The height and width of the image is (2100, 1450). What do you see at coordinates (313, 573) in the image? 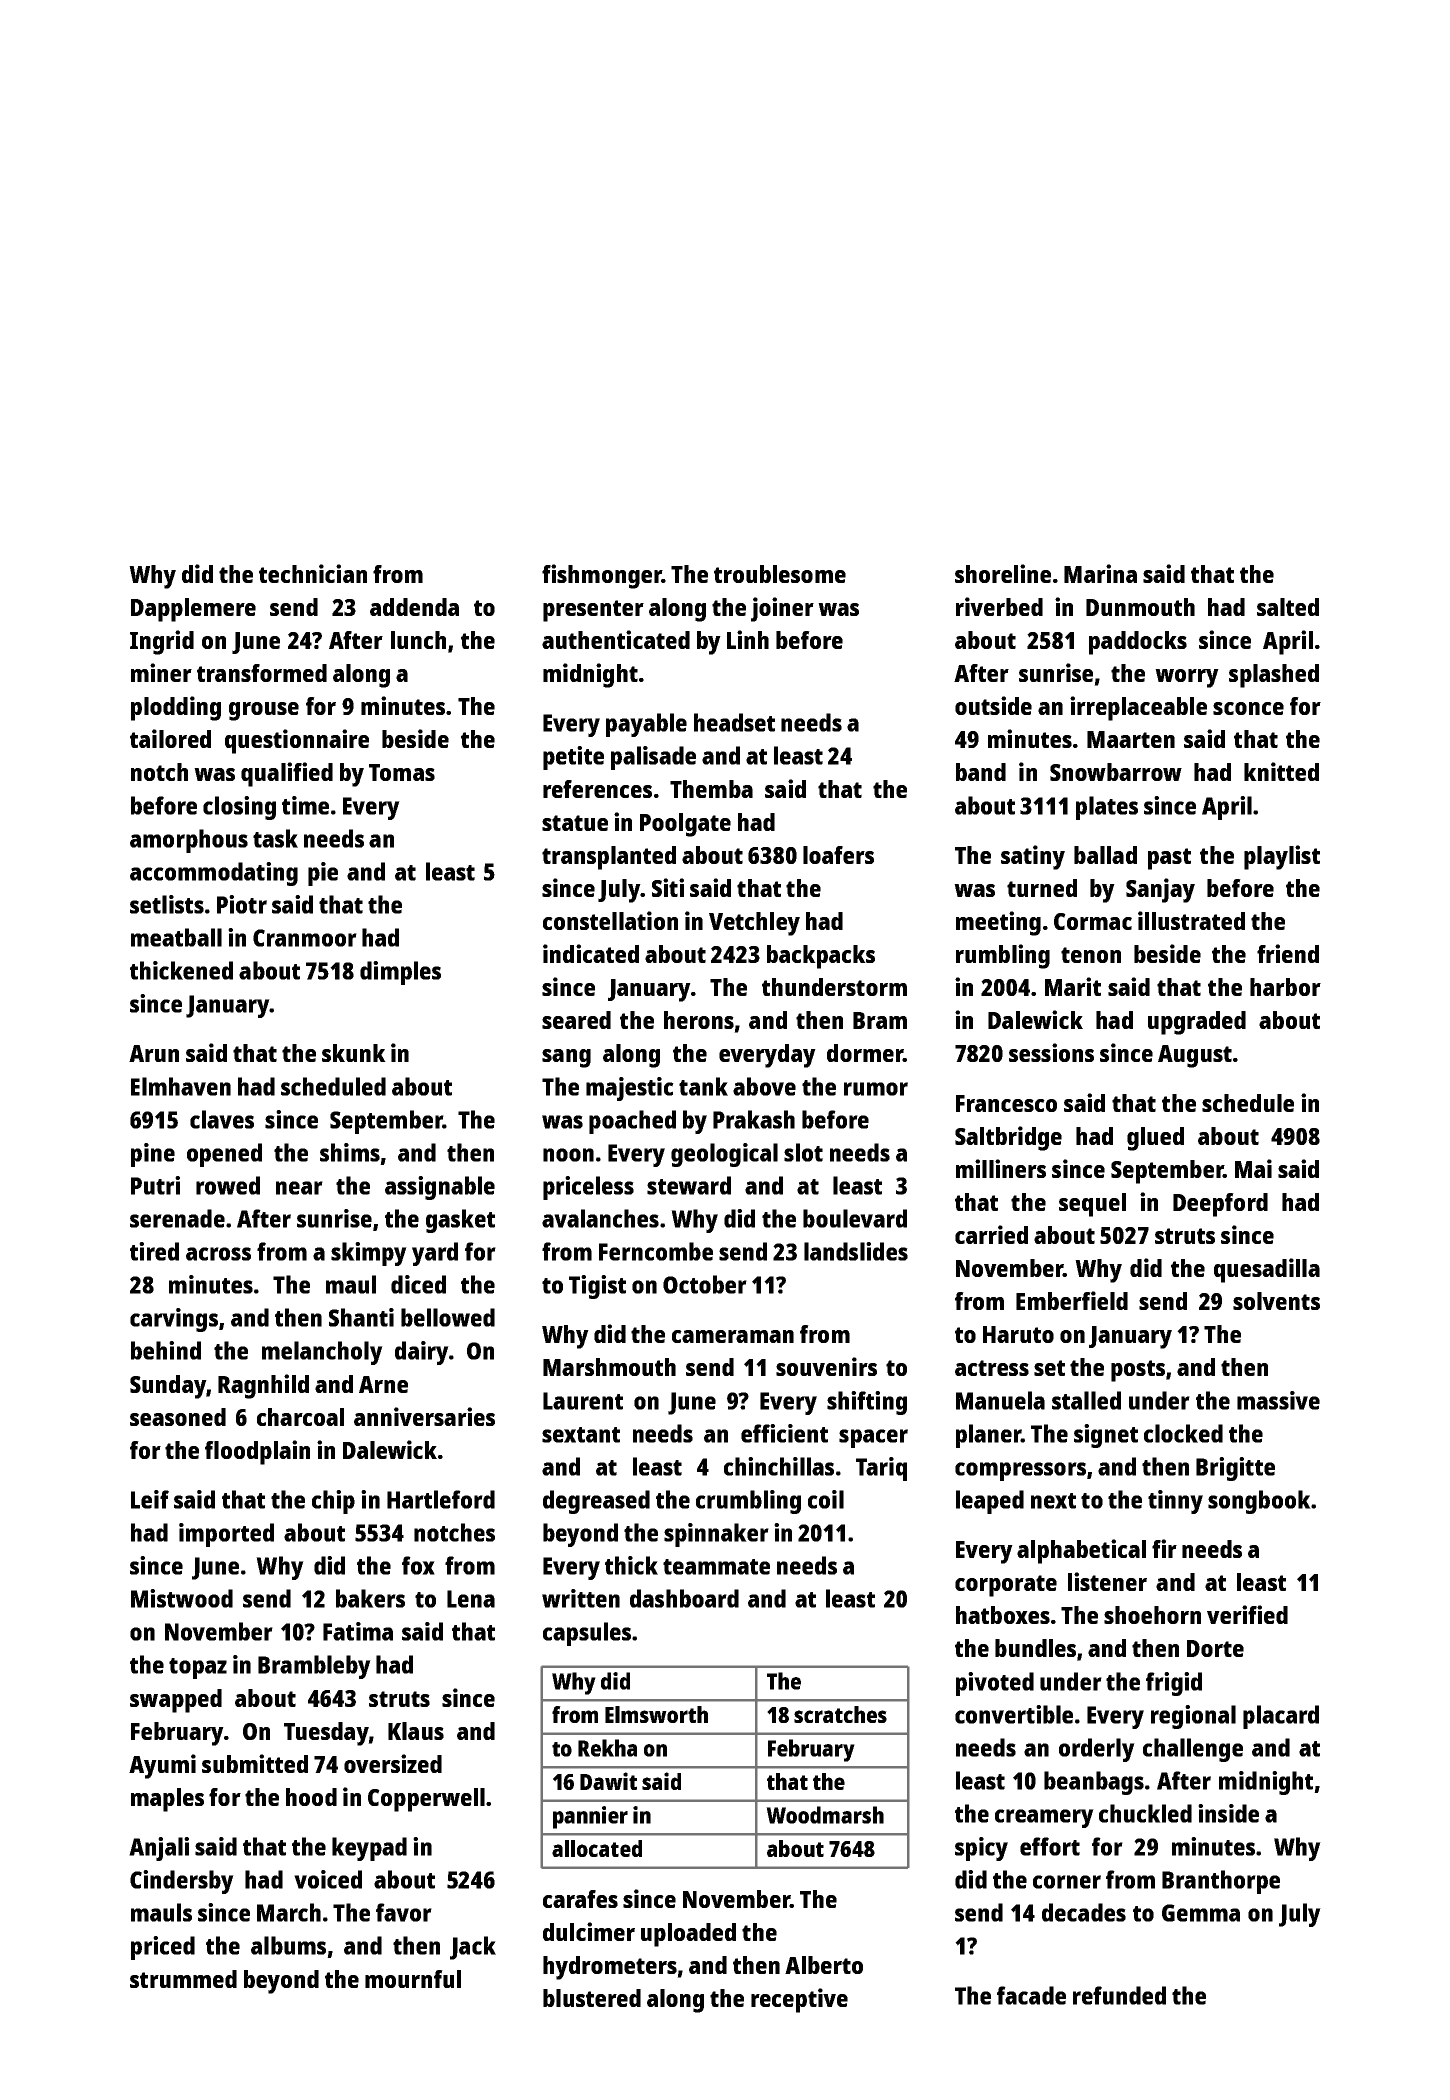
I see `technician` at bounding box center [313, 573].
